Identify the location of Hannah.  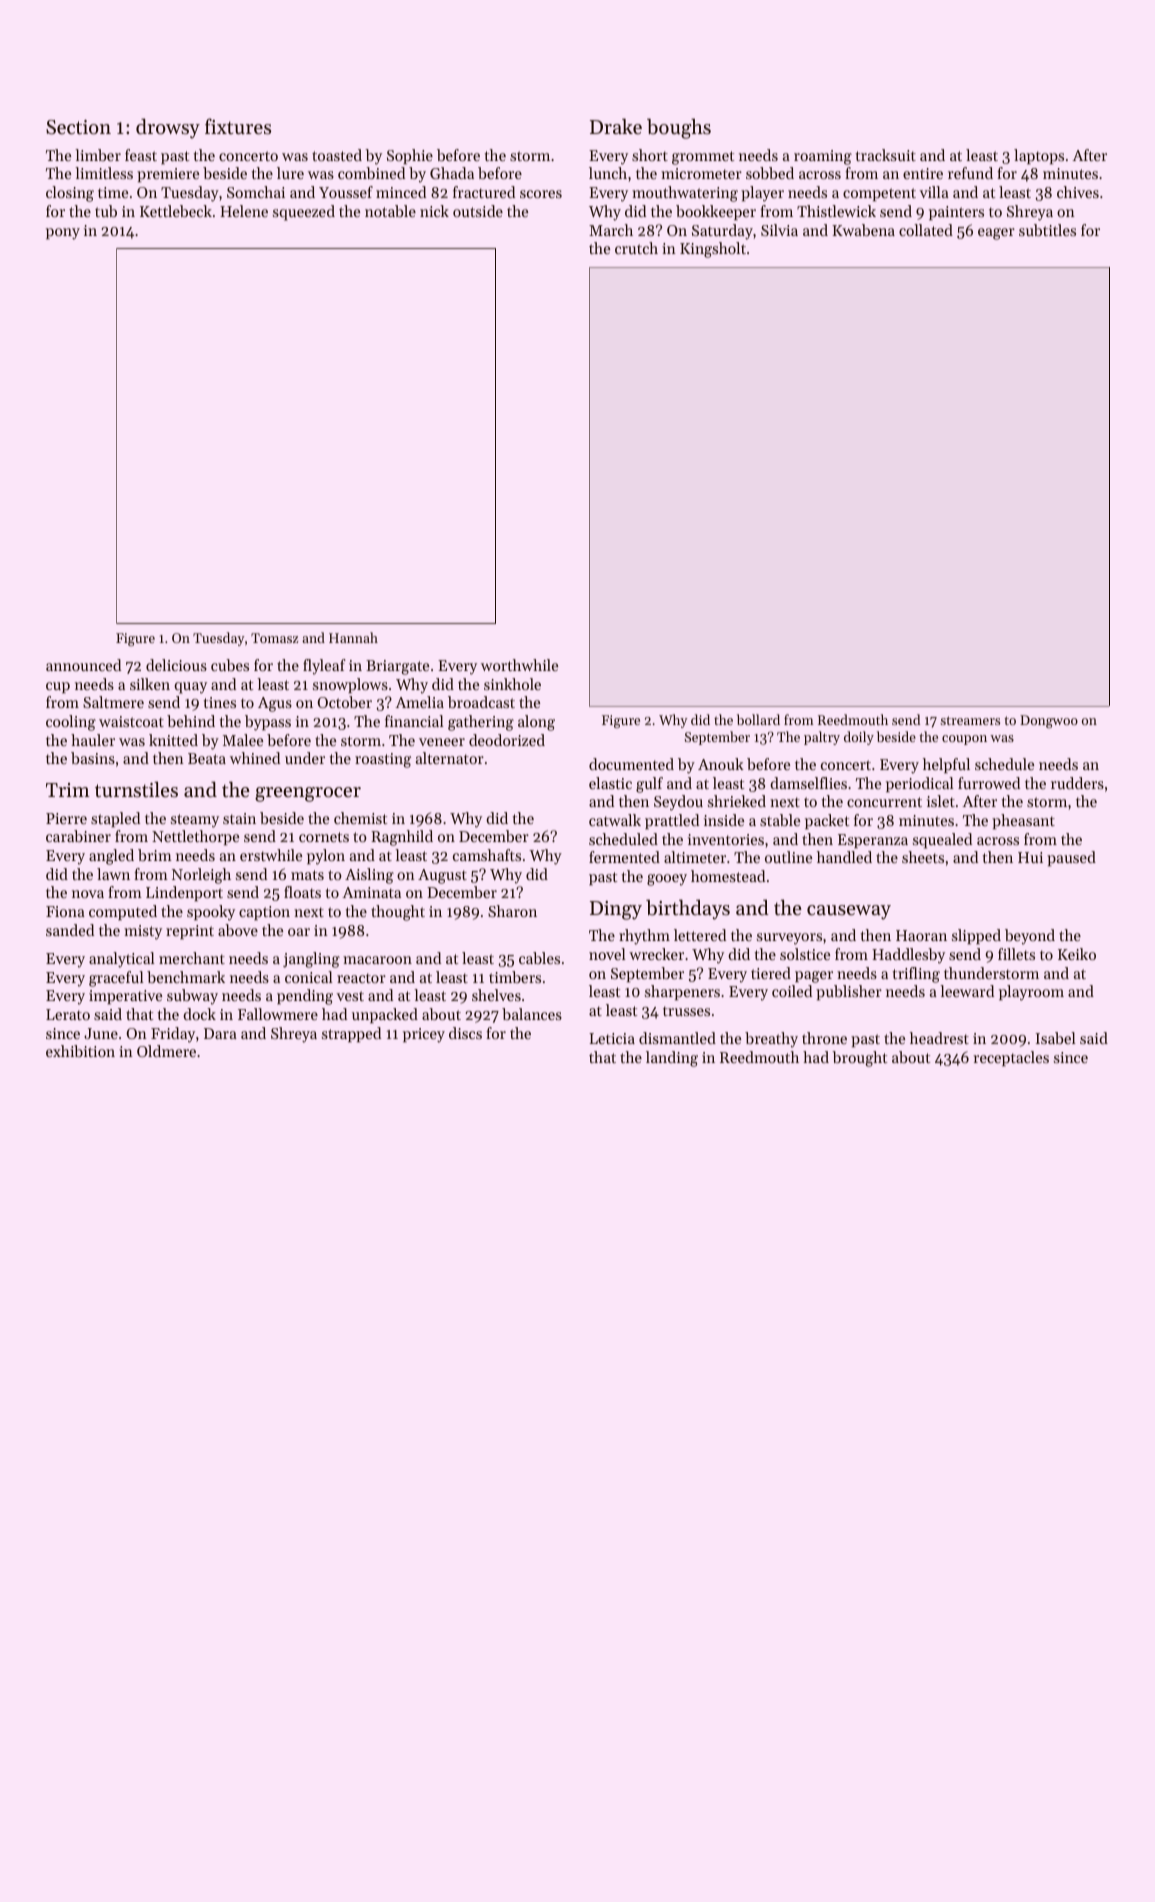
(353, 637).
